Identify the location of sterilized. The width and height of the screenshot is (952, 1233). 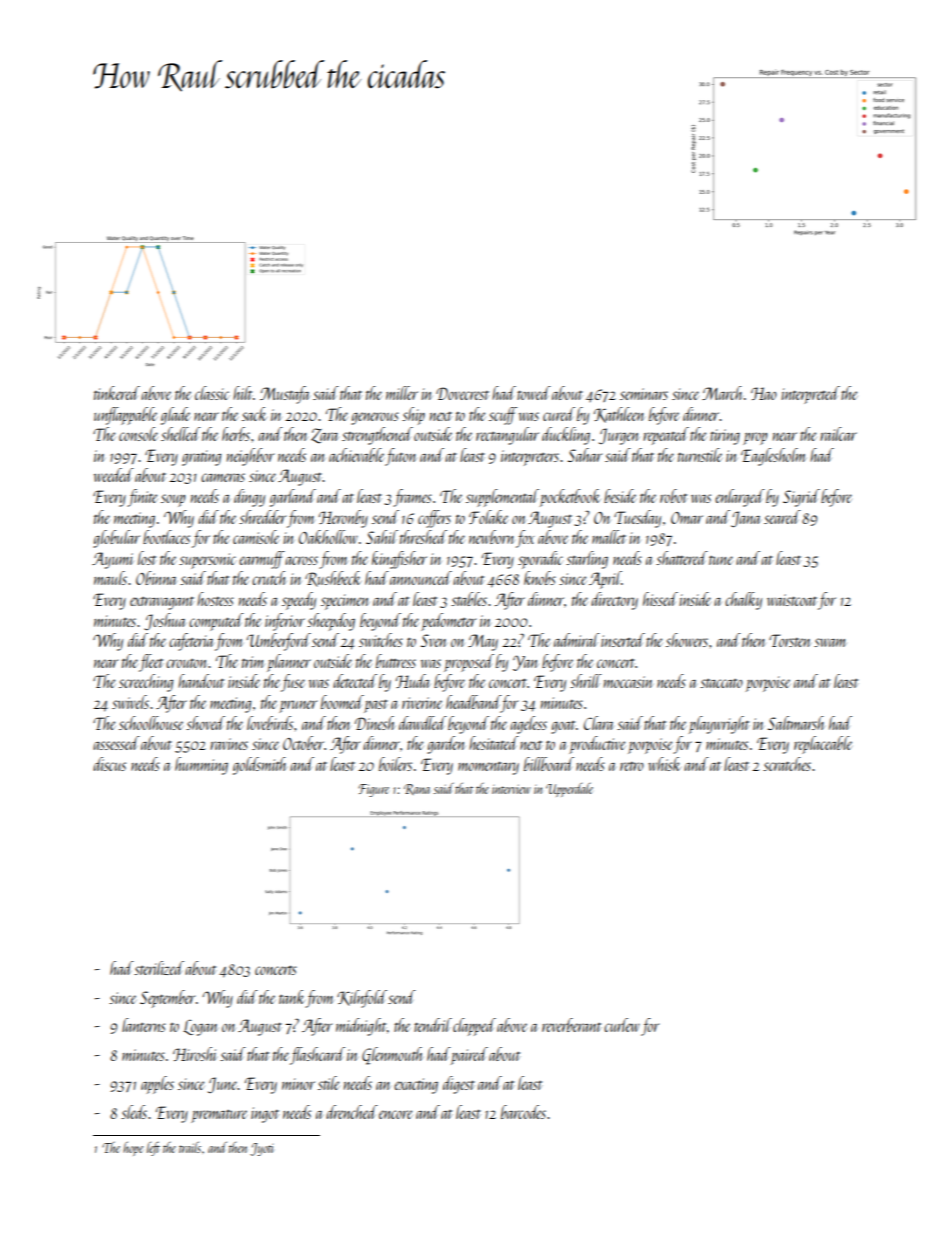
(159, 968).
